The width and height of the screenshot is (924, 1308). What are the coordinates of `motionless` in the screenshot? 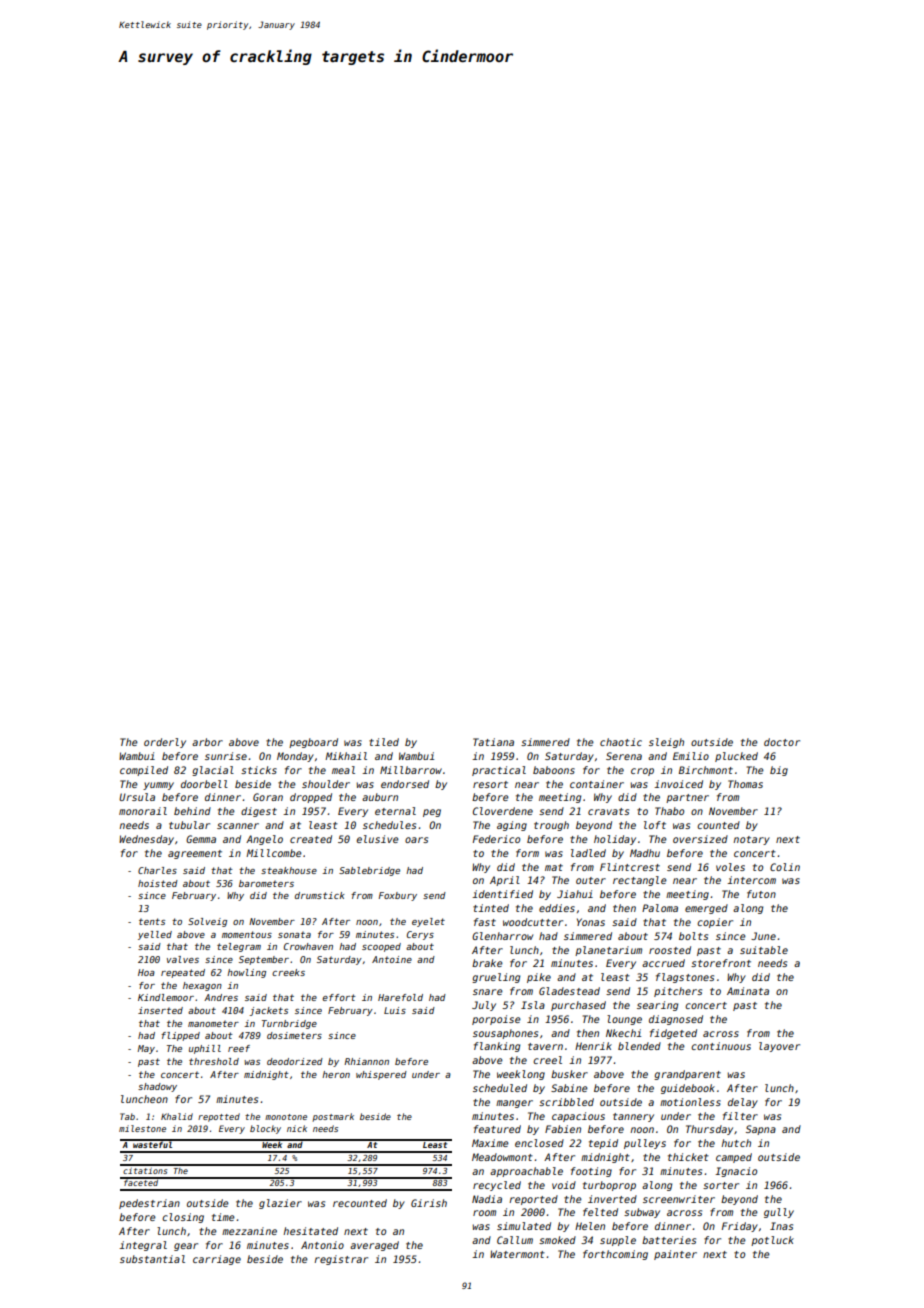 It's located at (690, 1102).
